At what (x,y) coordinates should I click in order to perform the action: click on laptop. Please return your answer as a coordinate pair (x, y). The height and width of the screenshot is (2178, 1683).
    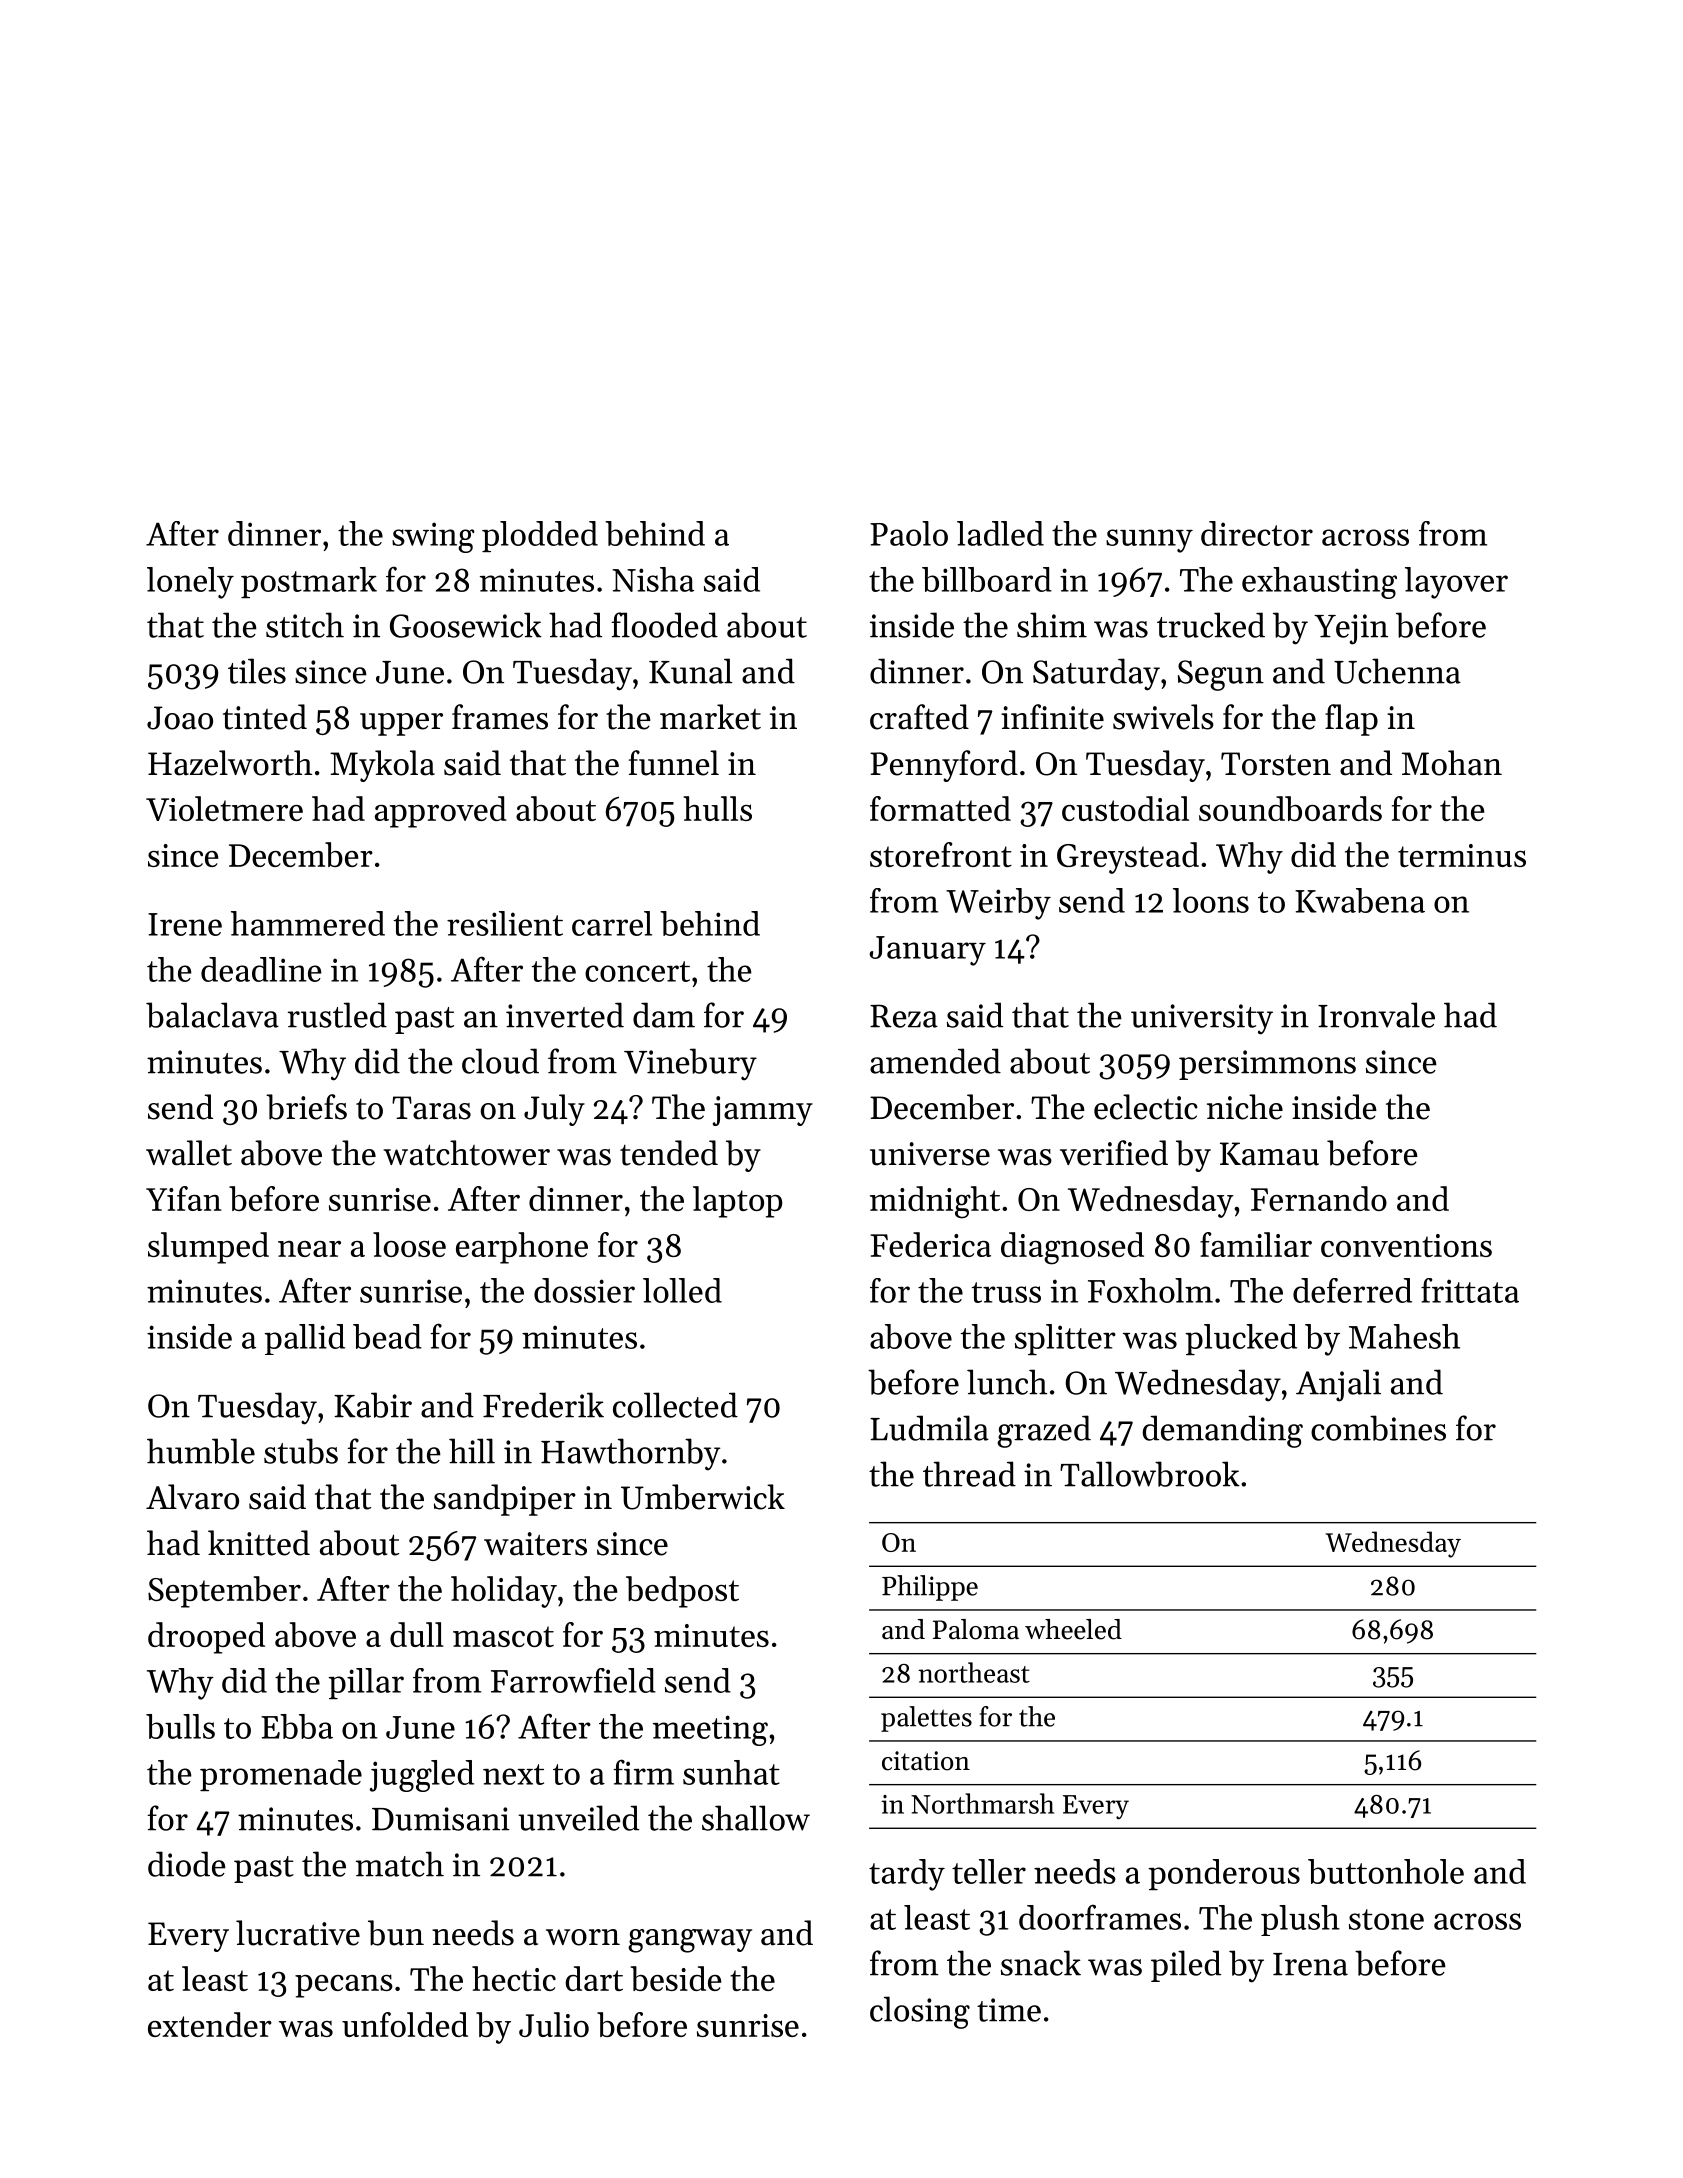
    Looking at the image, I should click on (737, 1202).
